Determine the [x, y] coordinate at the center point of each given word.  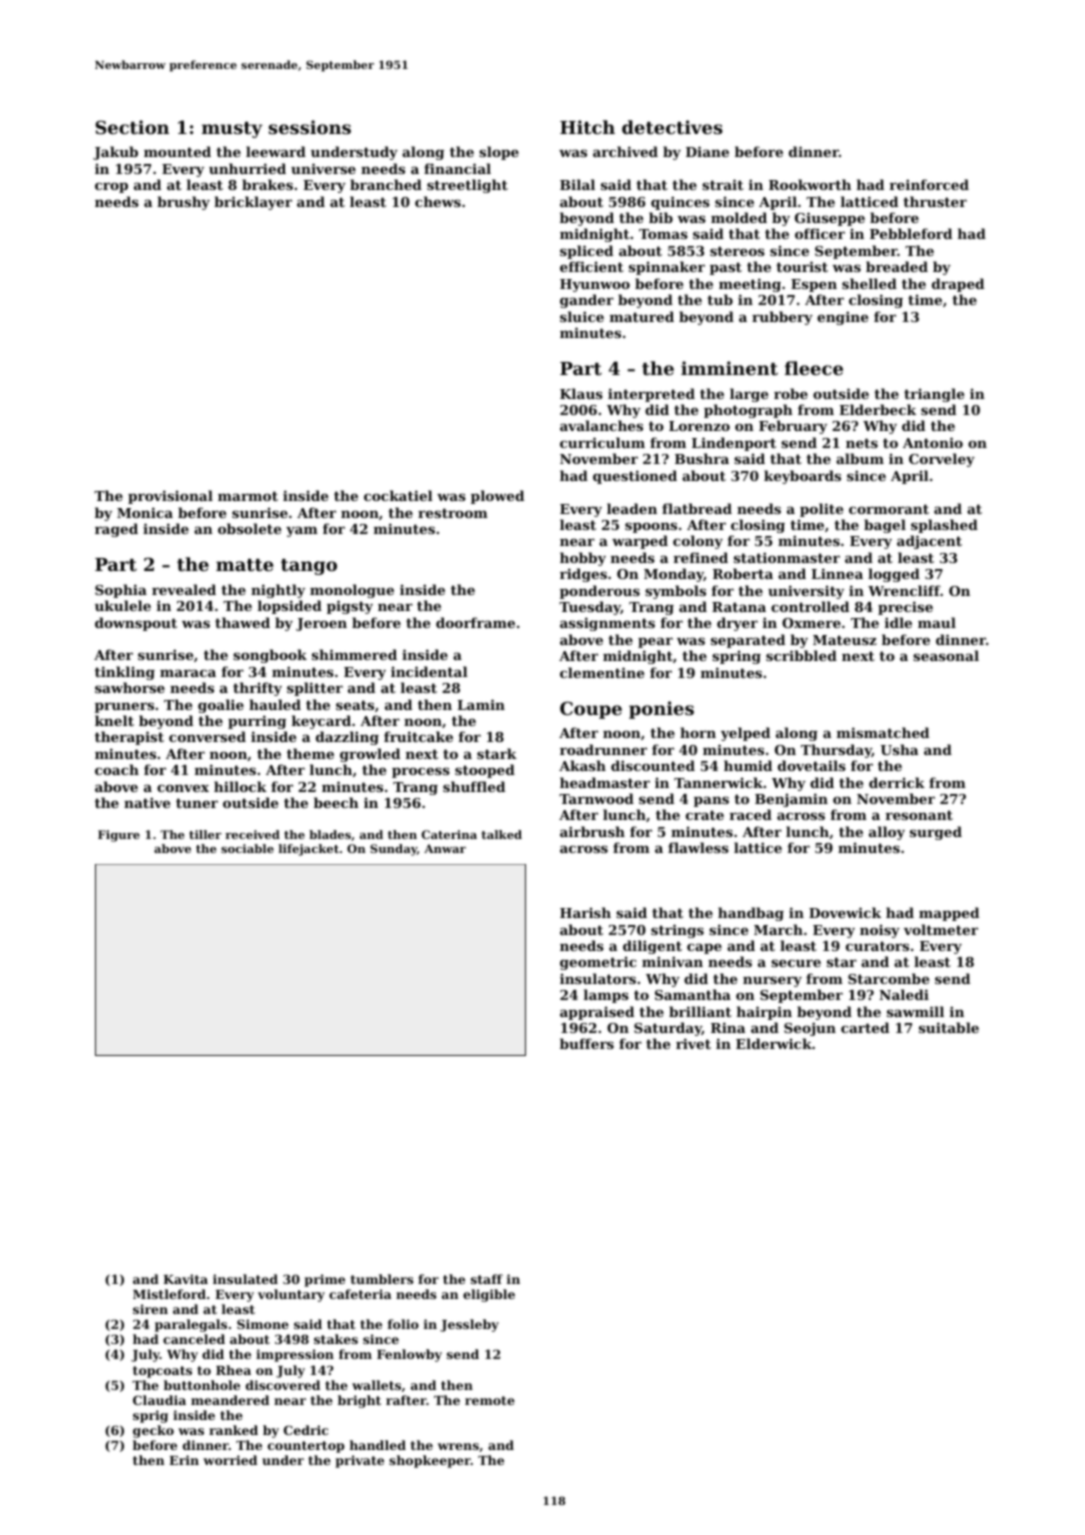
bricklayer [253, 203]
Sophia [121, 591]
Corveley [942, 460]
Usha [899, 749]
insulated [245, 1279]
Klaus [581, 393]
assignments [607, 624]
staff [487, 1279]
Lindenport [734, 444]
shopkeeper [430, 1461]
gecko [153, 1431]
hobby [583, 559]
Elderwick [774, 1043]
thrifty [257, 689]
